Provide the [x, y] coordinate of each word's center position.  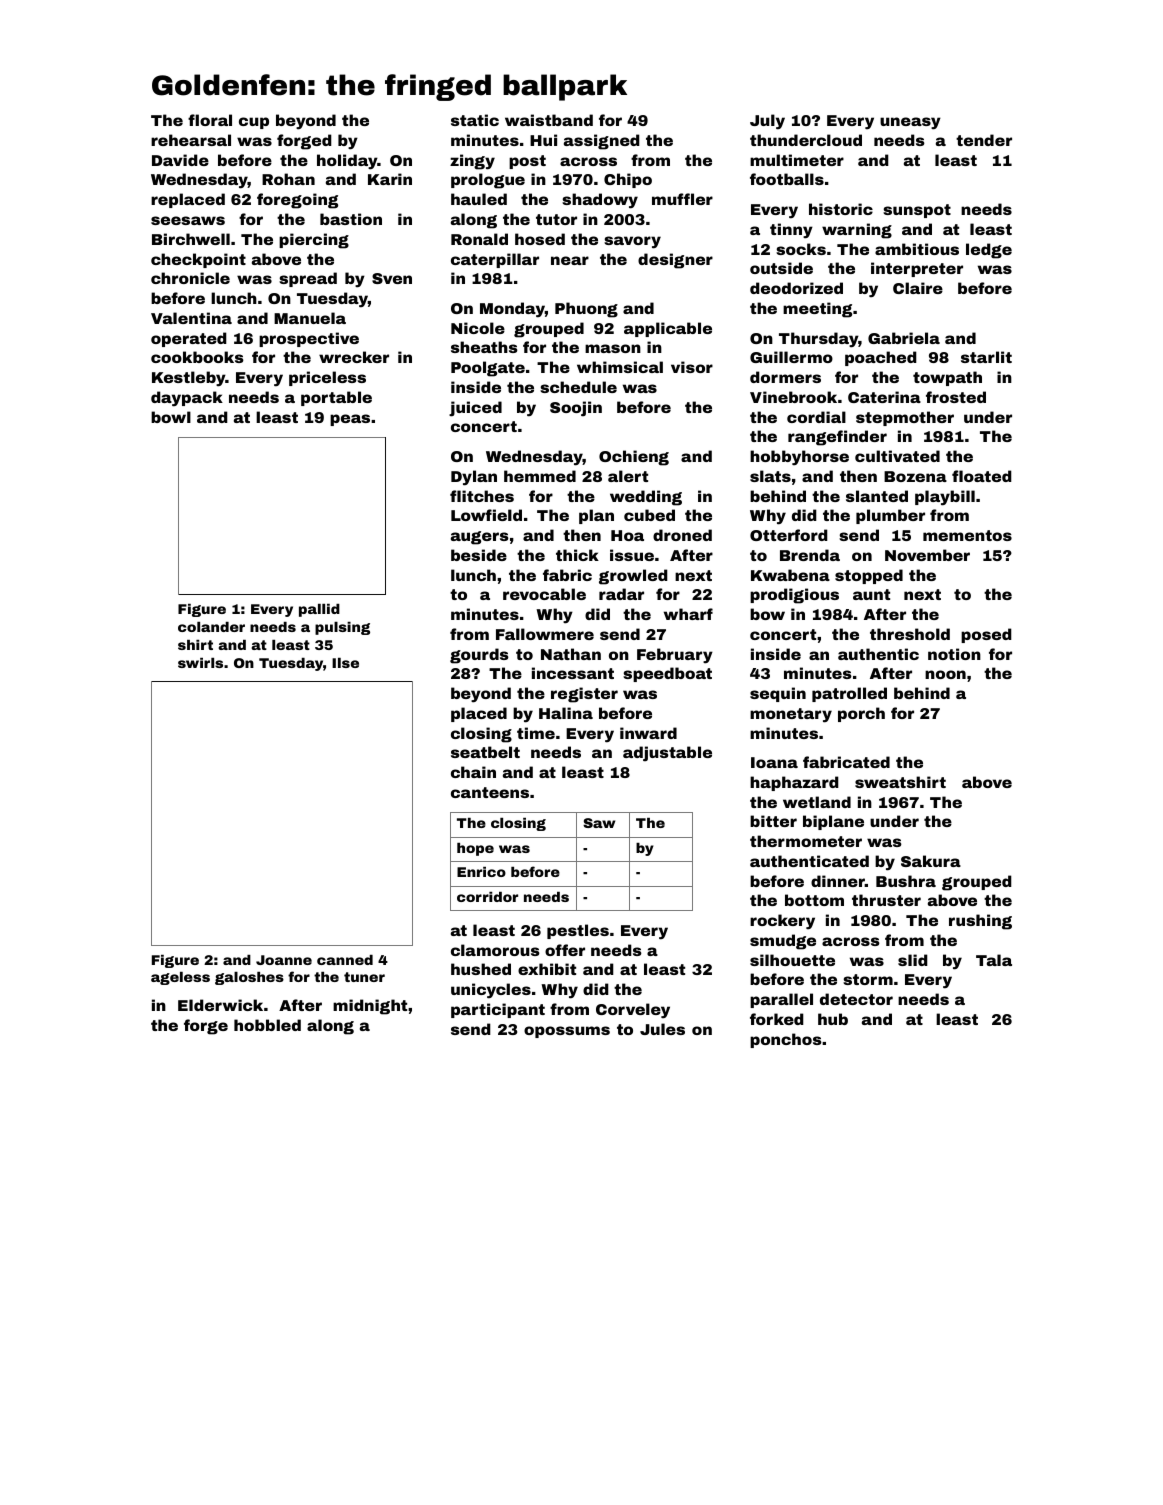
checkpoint [198, 260]
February [675, 656]
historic [841, 209]
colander [211, 627]
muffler [682, 199]
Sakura [931, 861]
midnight [370, 1007]
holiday [347, 162]
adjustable [667, 754]
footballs [787, 179]
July [767, 122]
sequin [778, 694]
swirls [200, 663]
